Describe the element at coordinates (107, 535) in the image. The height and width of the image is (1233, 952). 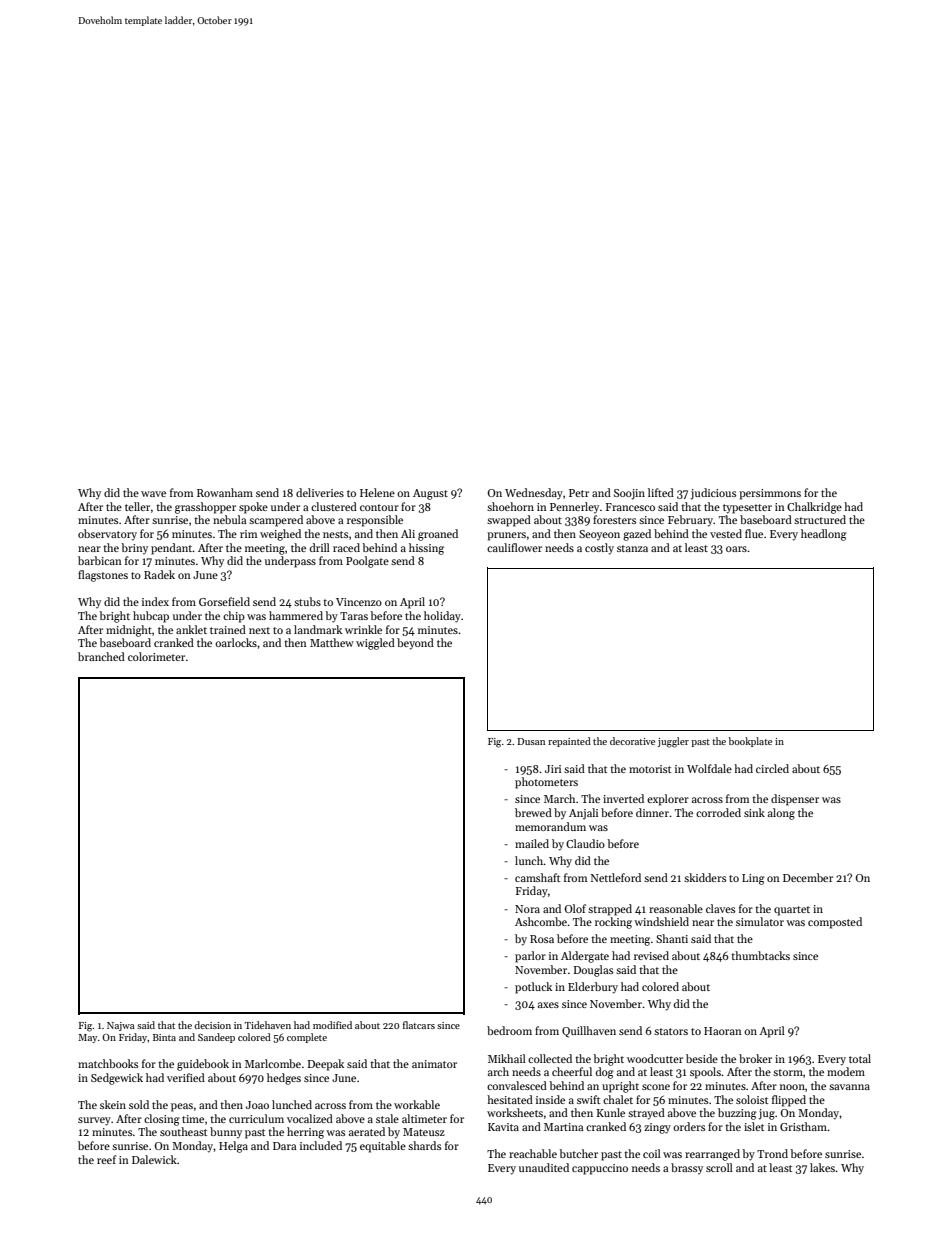
I see `observatory` at that location.
